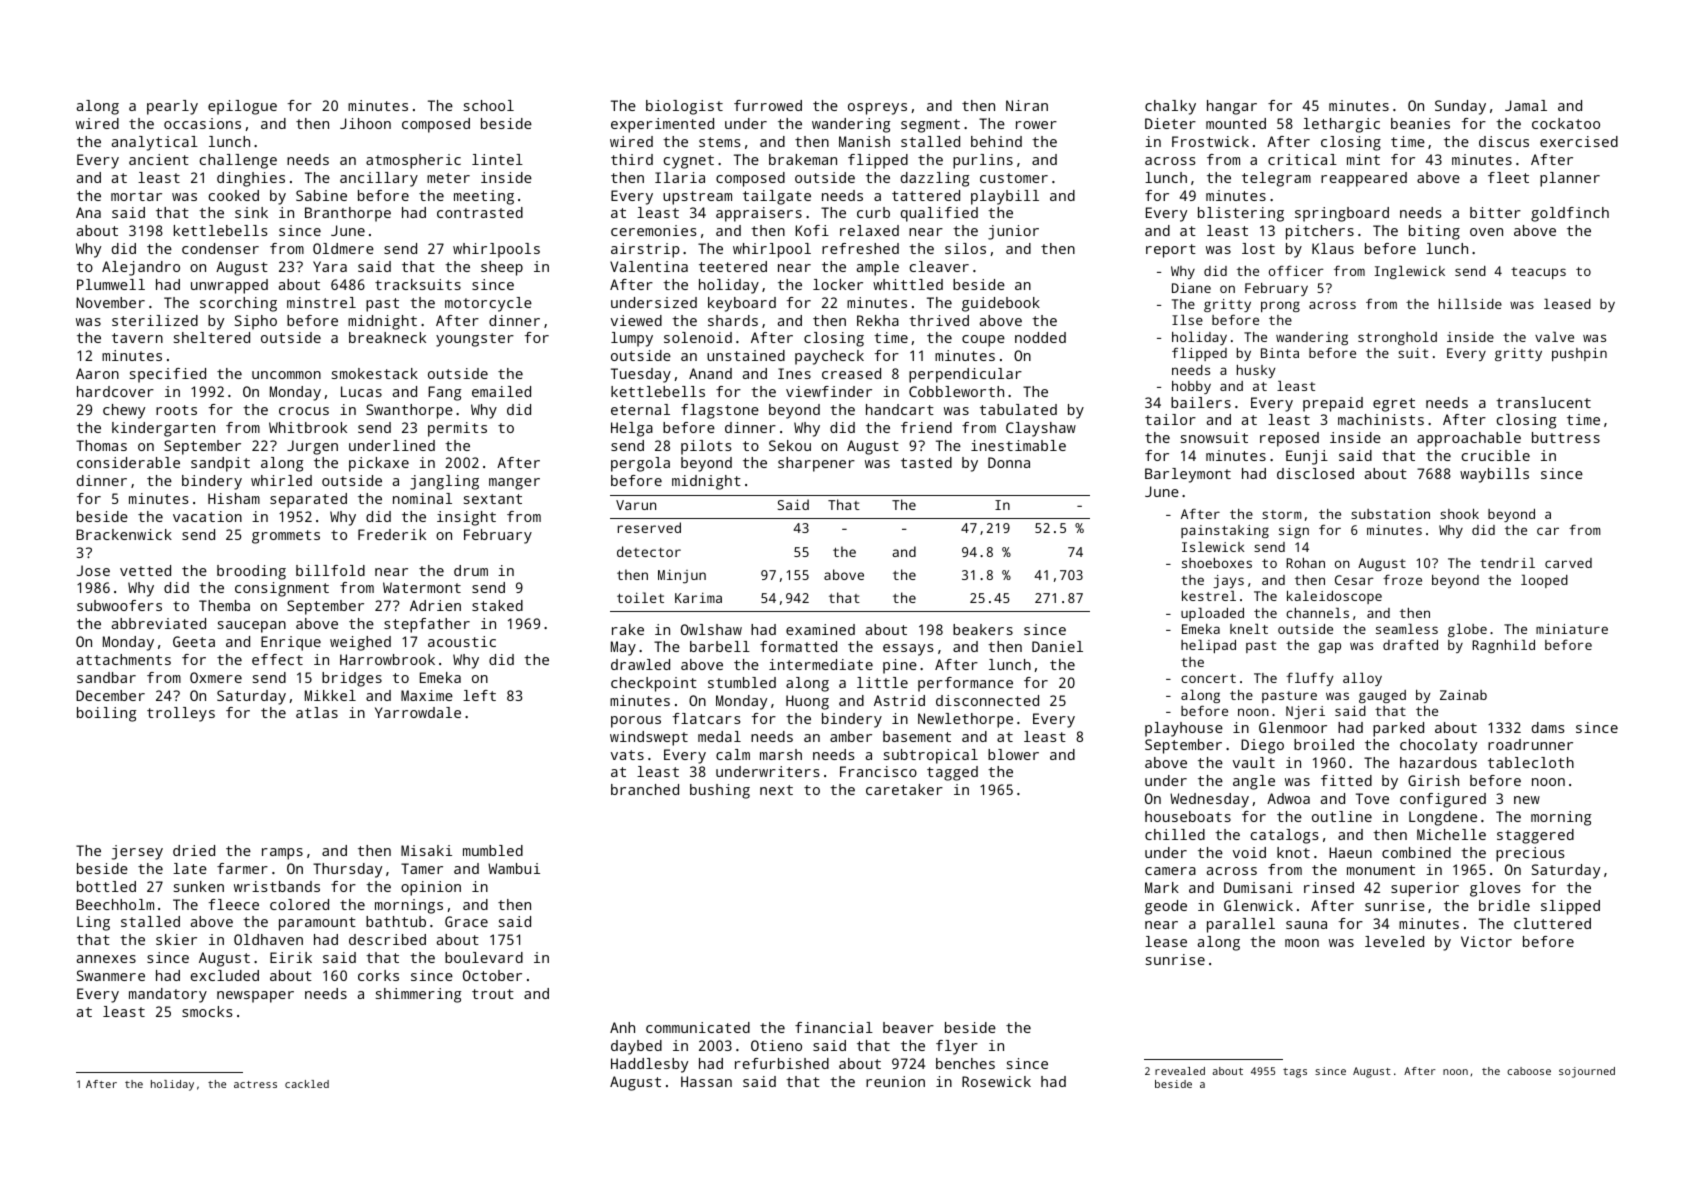 Image resolution: width=1700 pixels, height=1202 pixels. Describe the element at coordinates (1570, 214) in the page. I see `goldfinch` at that location.
